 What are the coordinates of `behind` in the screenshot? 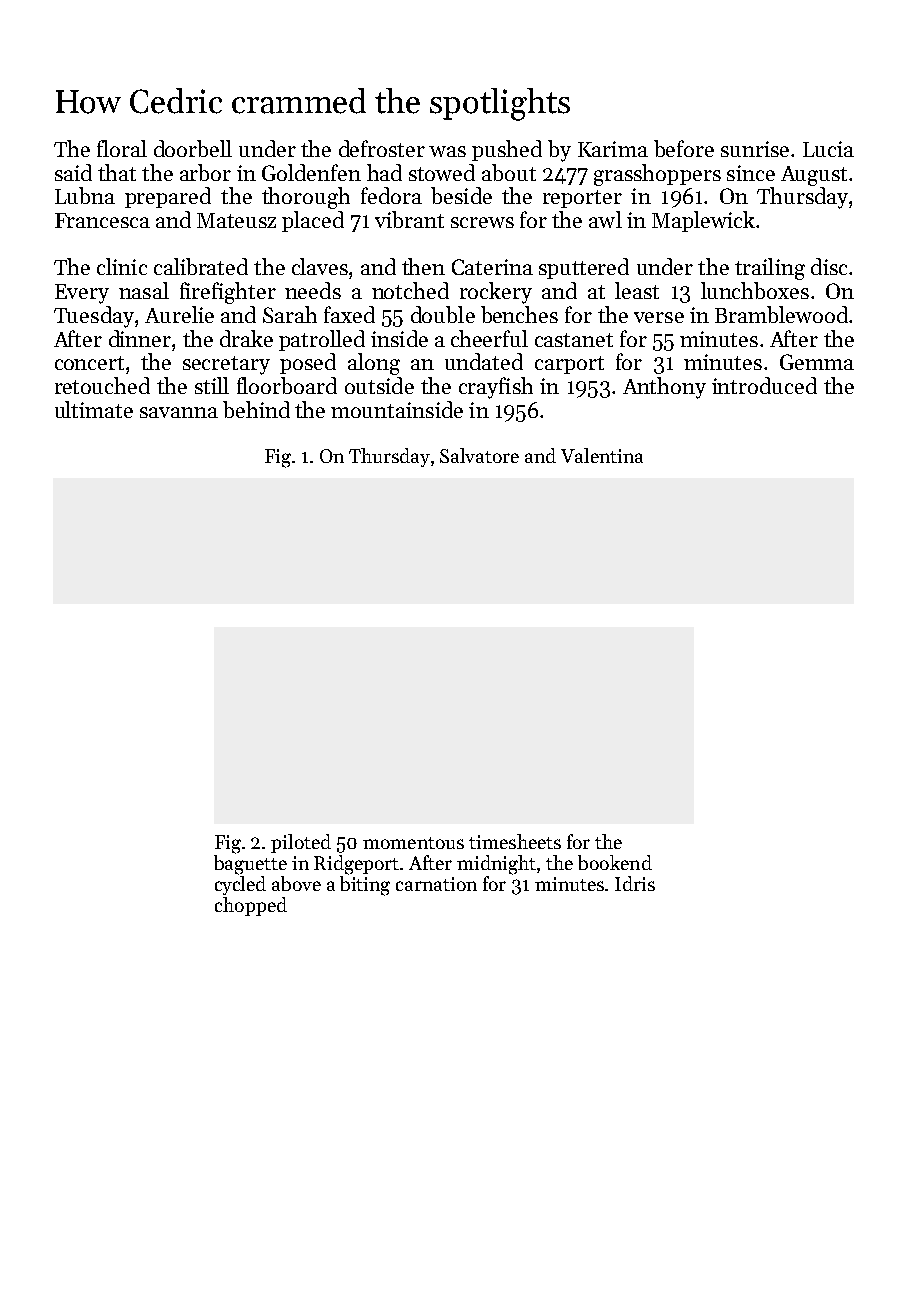 It's located at (256, 409).
